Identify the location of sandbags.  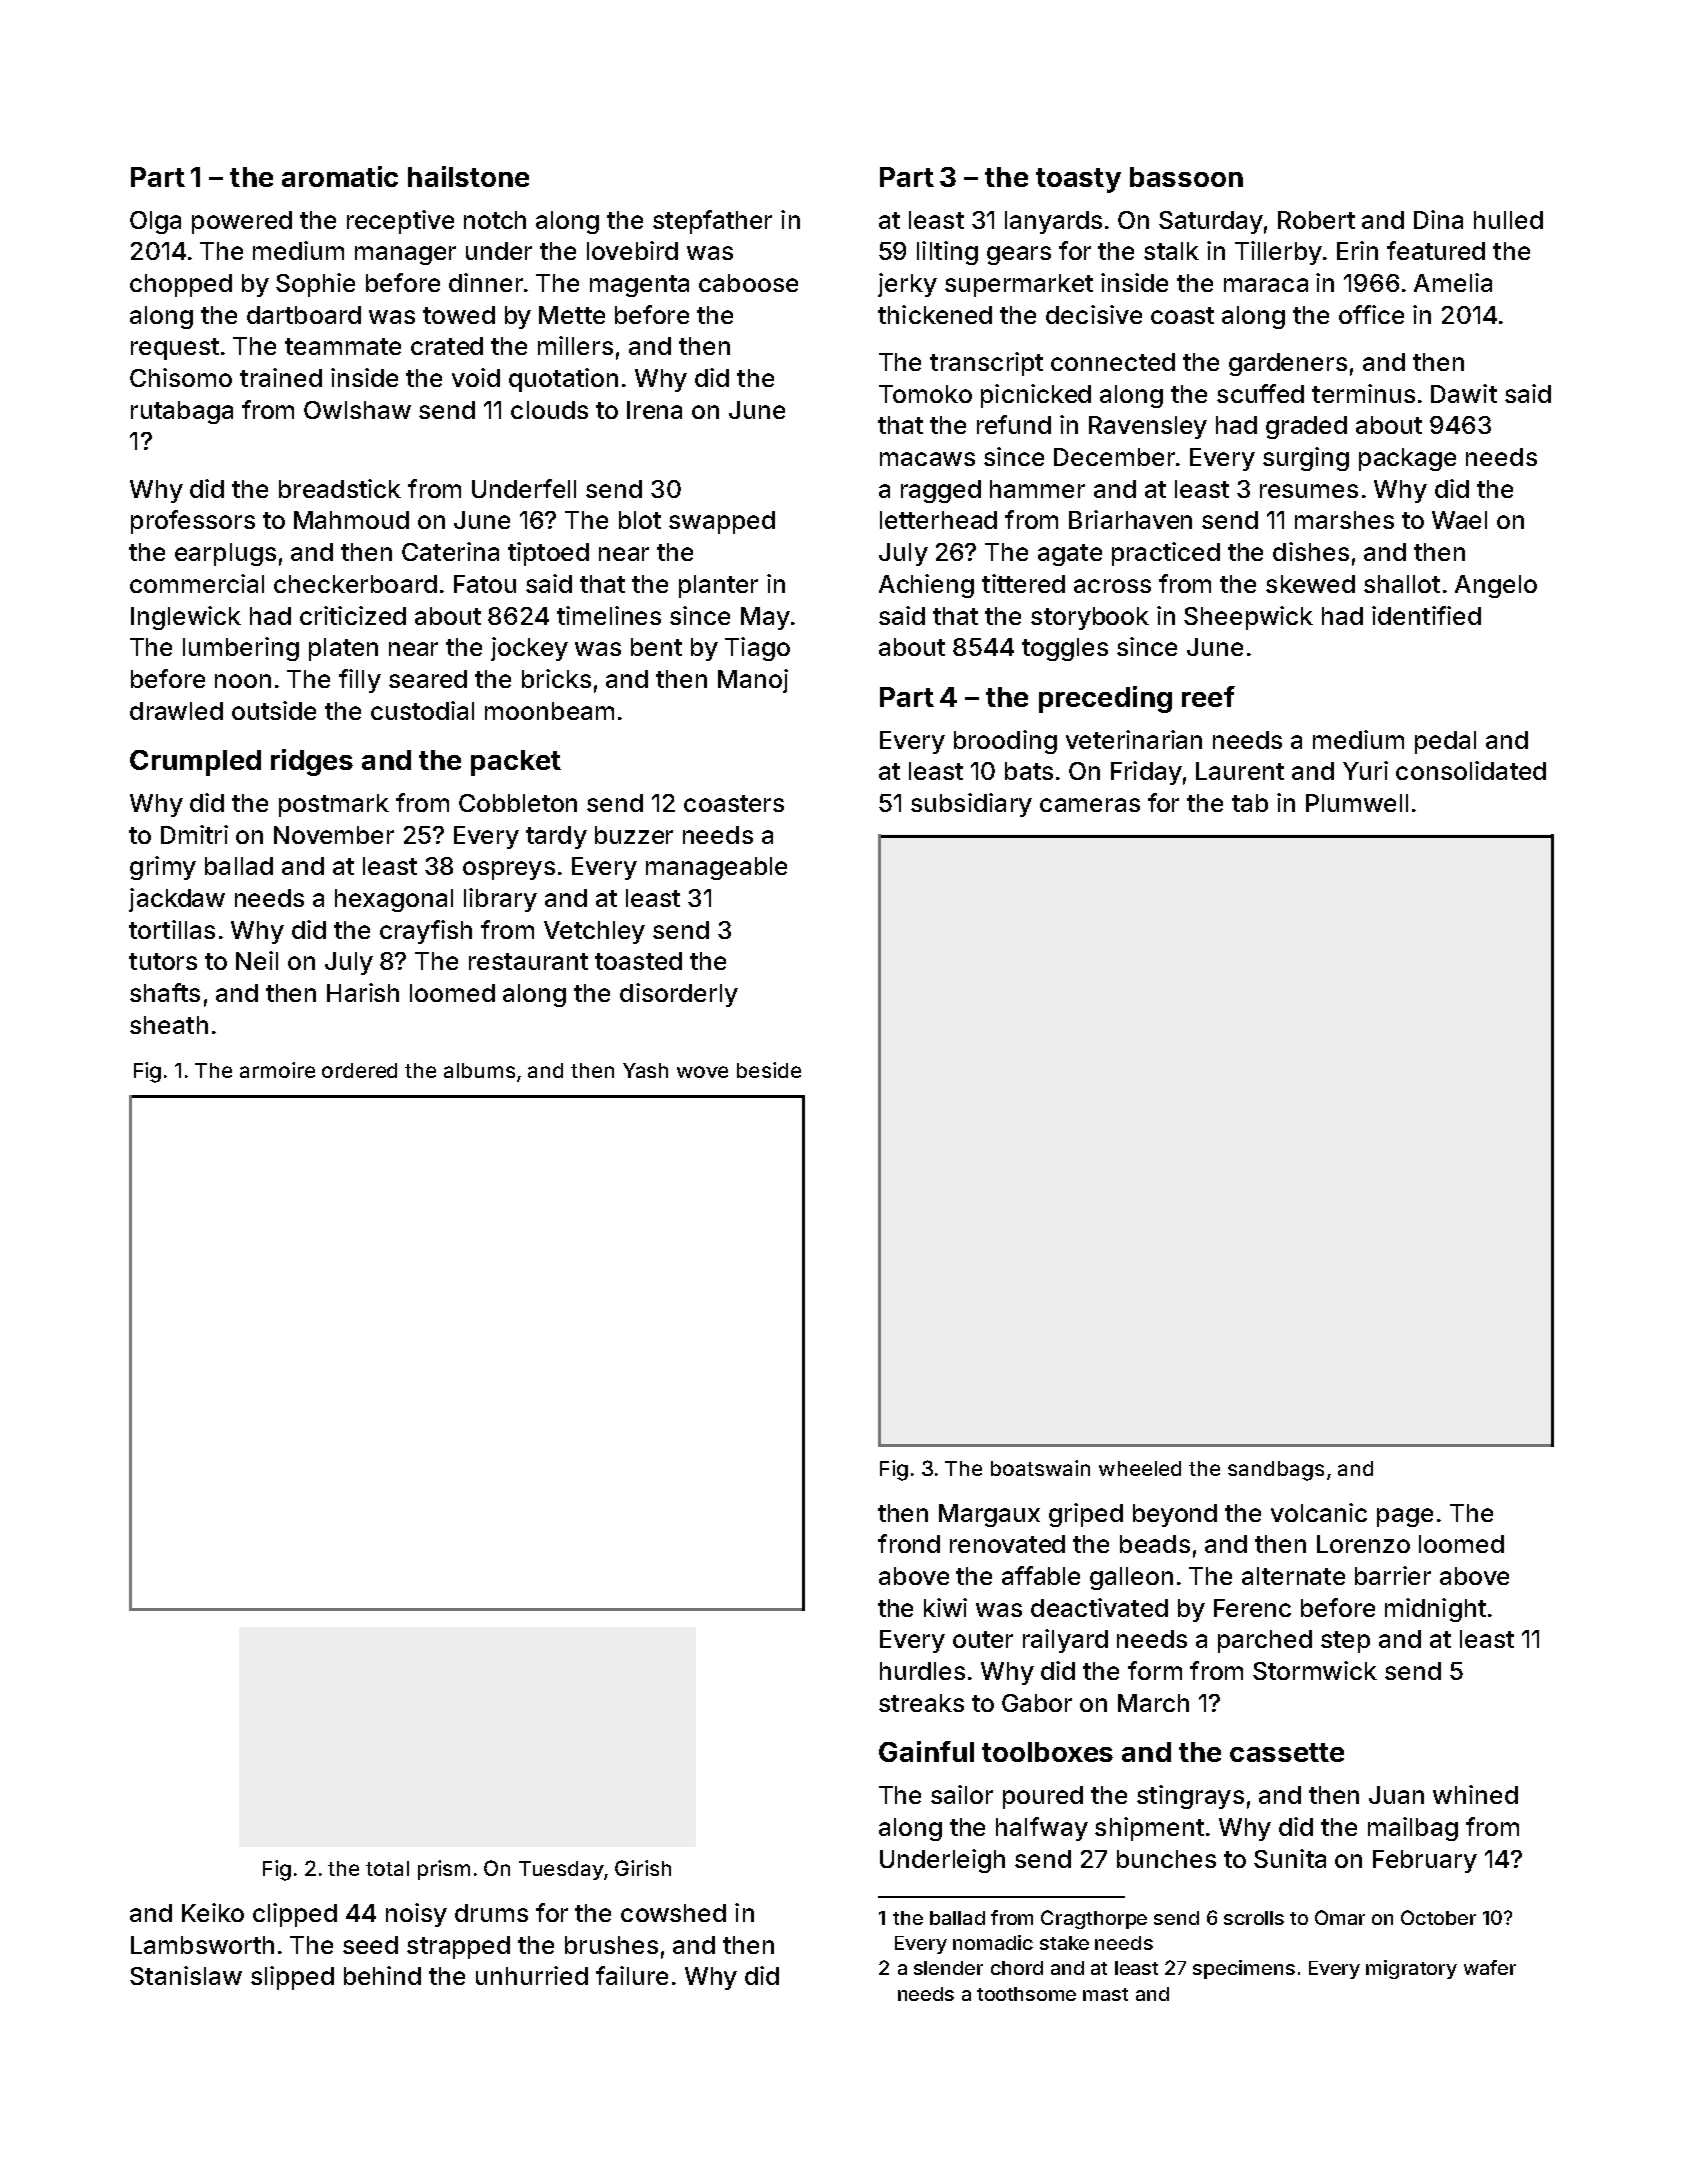
(1276, 1471).
